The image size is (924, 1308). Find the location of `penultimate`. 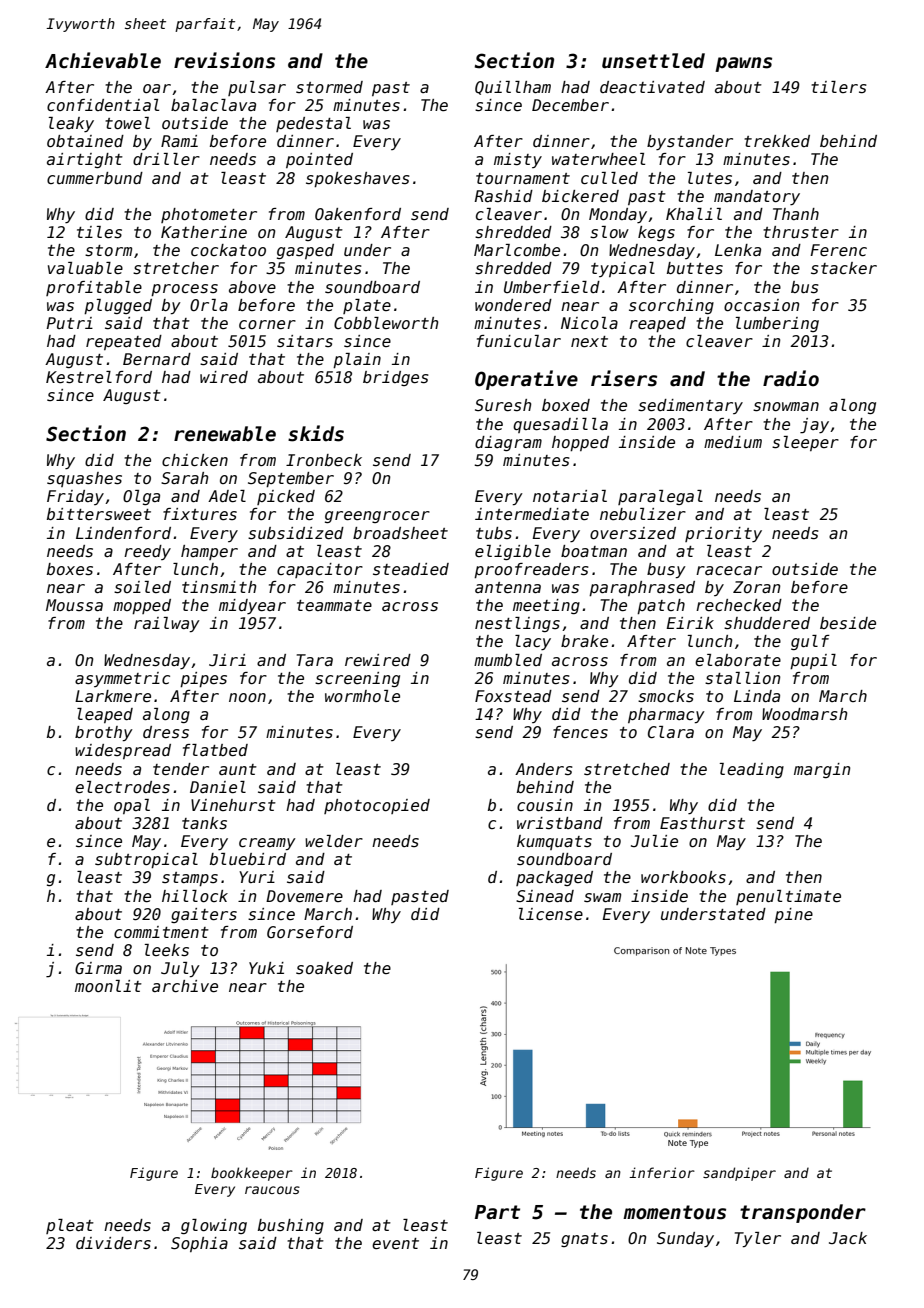

penultimate is located at coordinates (788, 897).
